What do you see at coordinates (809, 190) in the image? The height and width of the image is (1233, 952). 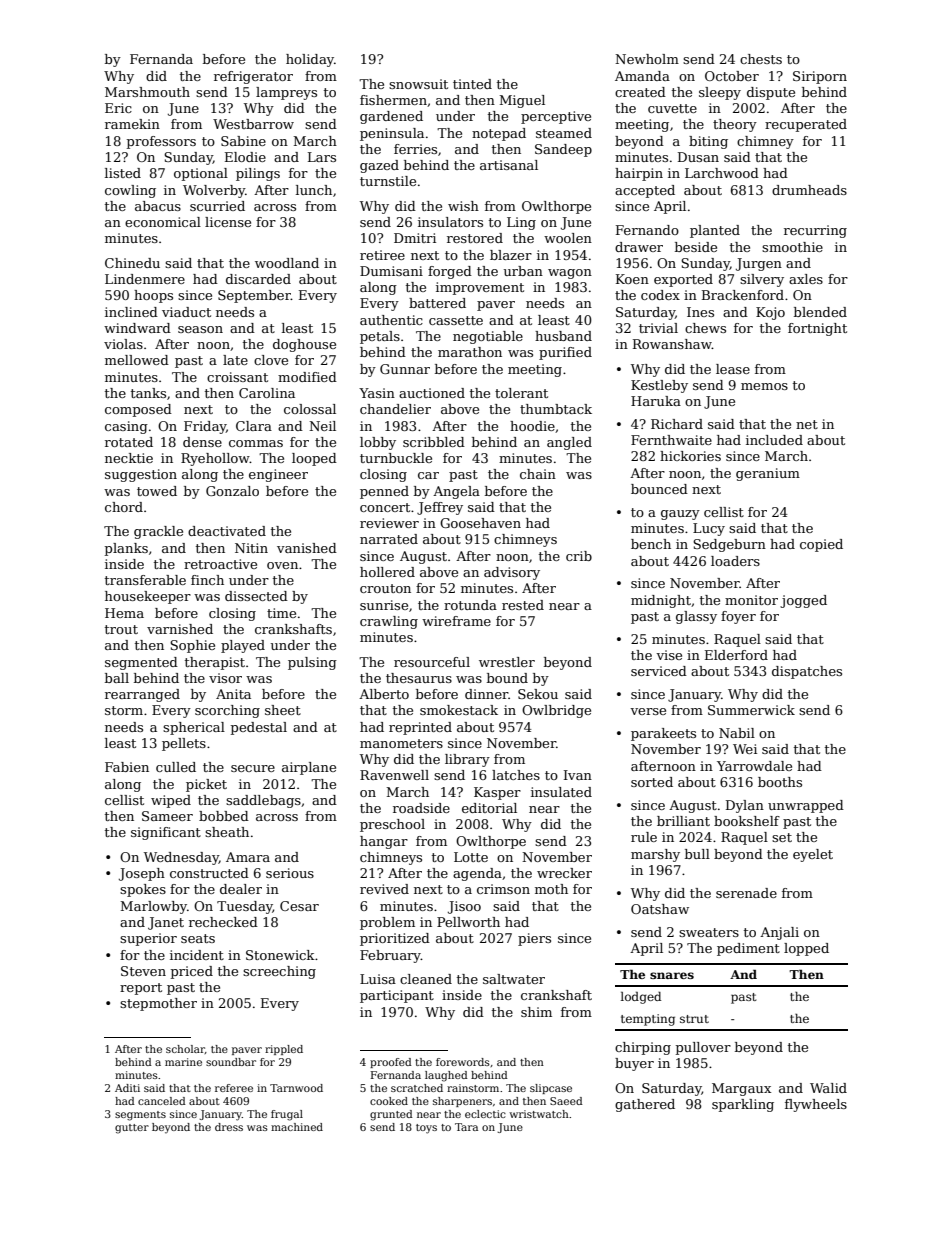 I see `drumheads` at bounding box center [809, 190].
